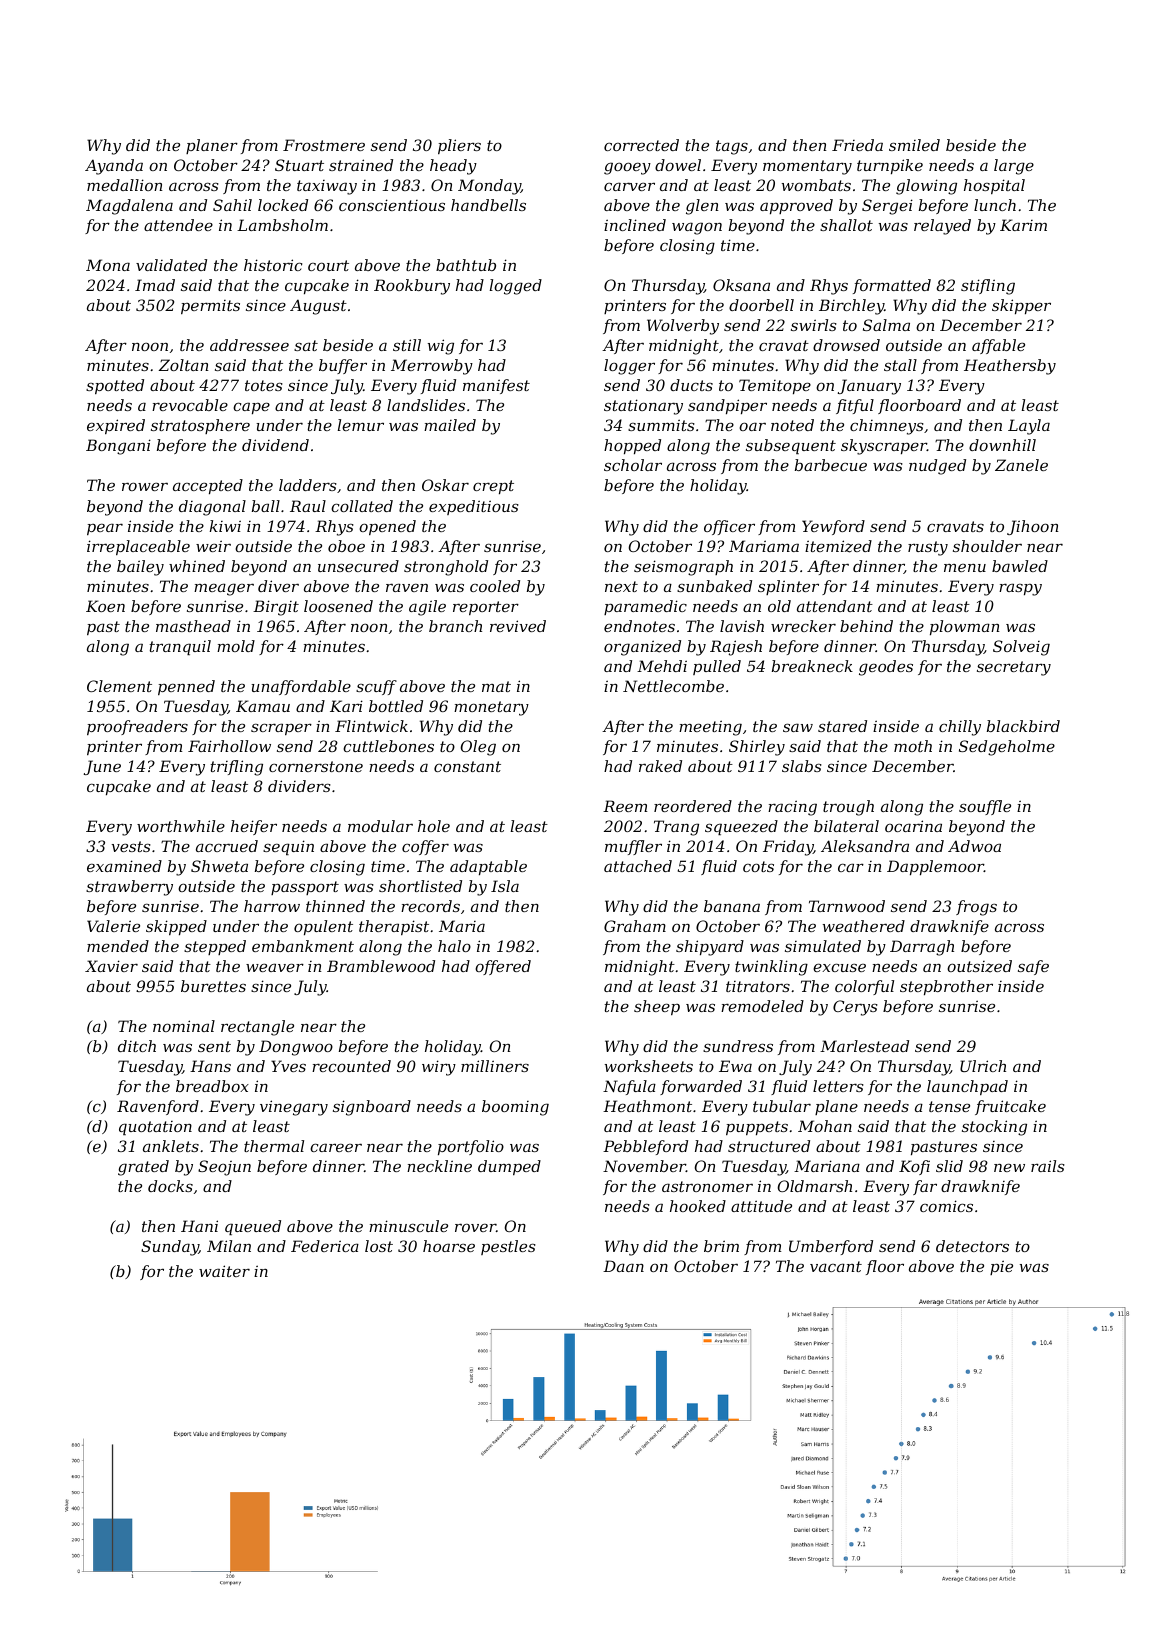 This document has width=1154, height=1633. I want to click on crept, so click(493, 487).
